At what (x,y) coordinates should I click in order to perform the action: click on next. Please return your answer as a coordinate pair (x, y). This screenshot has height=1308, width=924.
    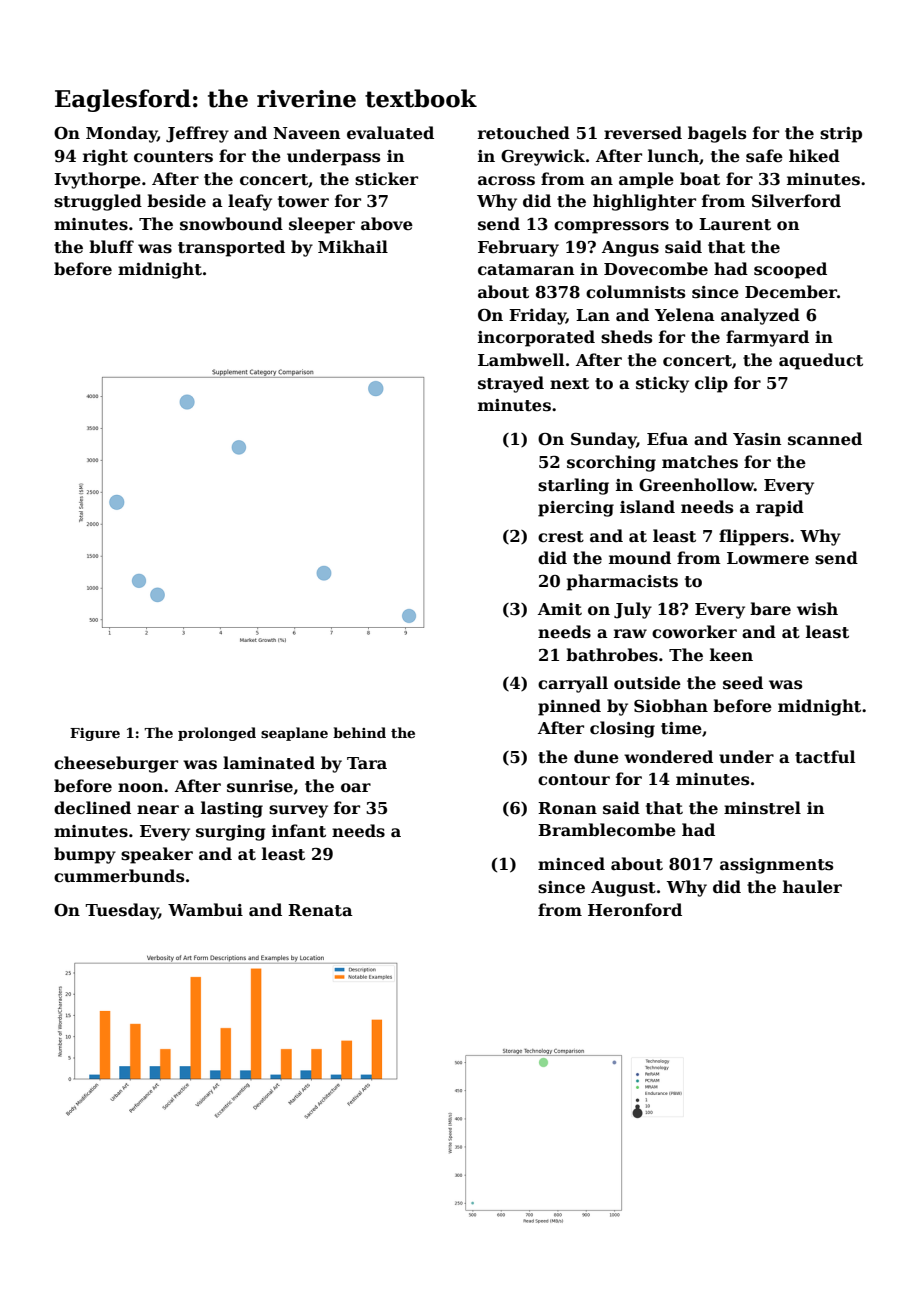
    Looking at the image, I should click on (569, 384).
